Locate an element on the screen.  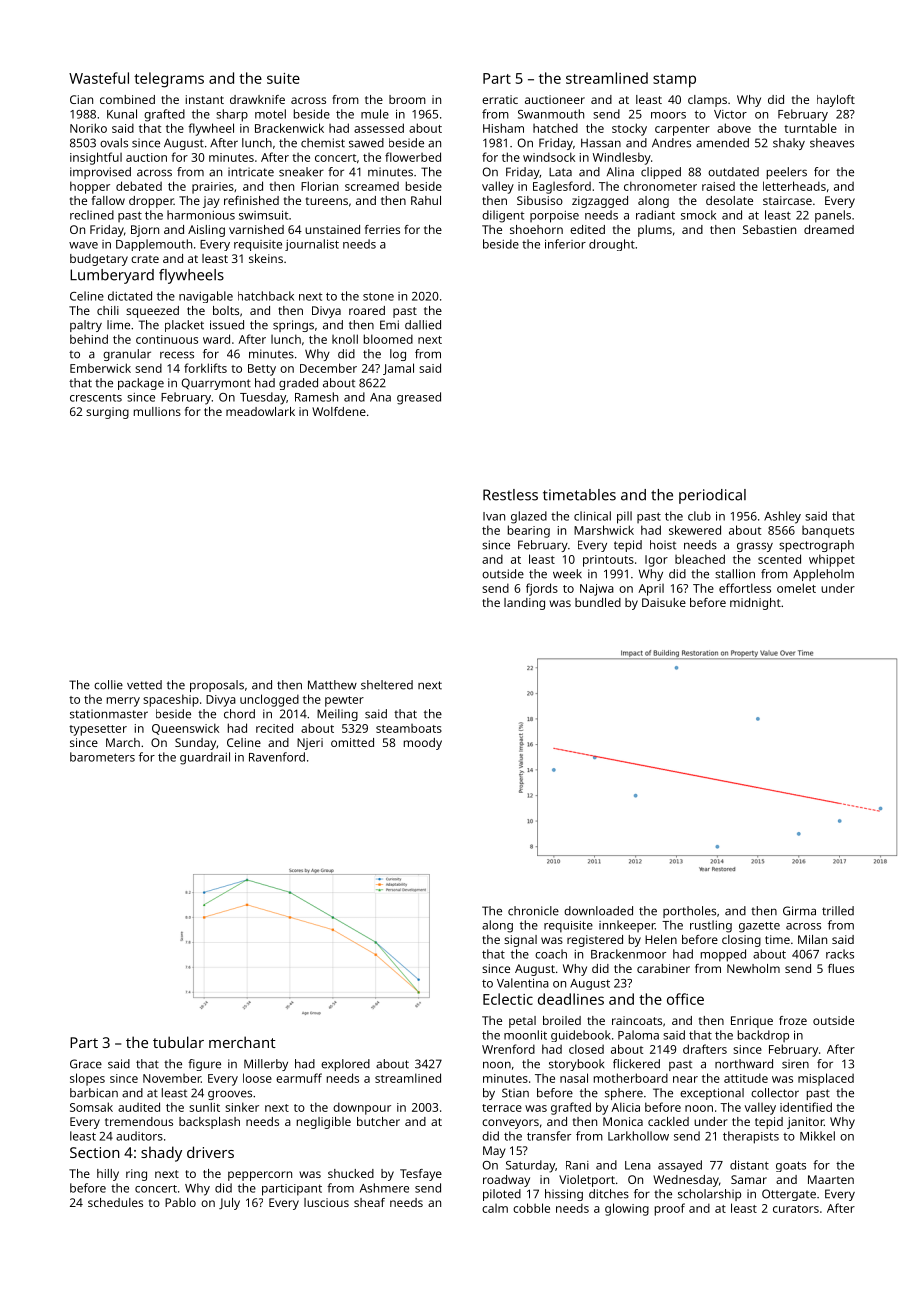
Grace is located at coordinates (86, 1064).
